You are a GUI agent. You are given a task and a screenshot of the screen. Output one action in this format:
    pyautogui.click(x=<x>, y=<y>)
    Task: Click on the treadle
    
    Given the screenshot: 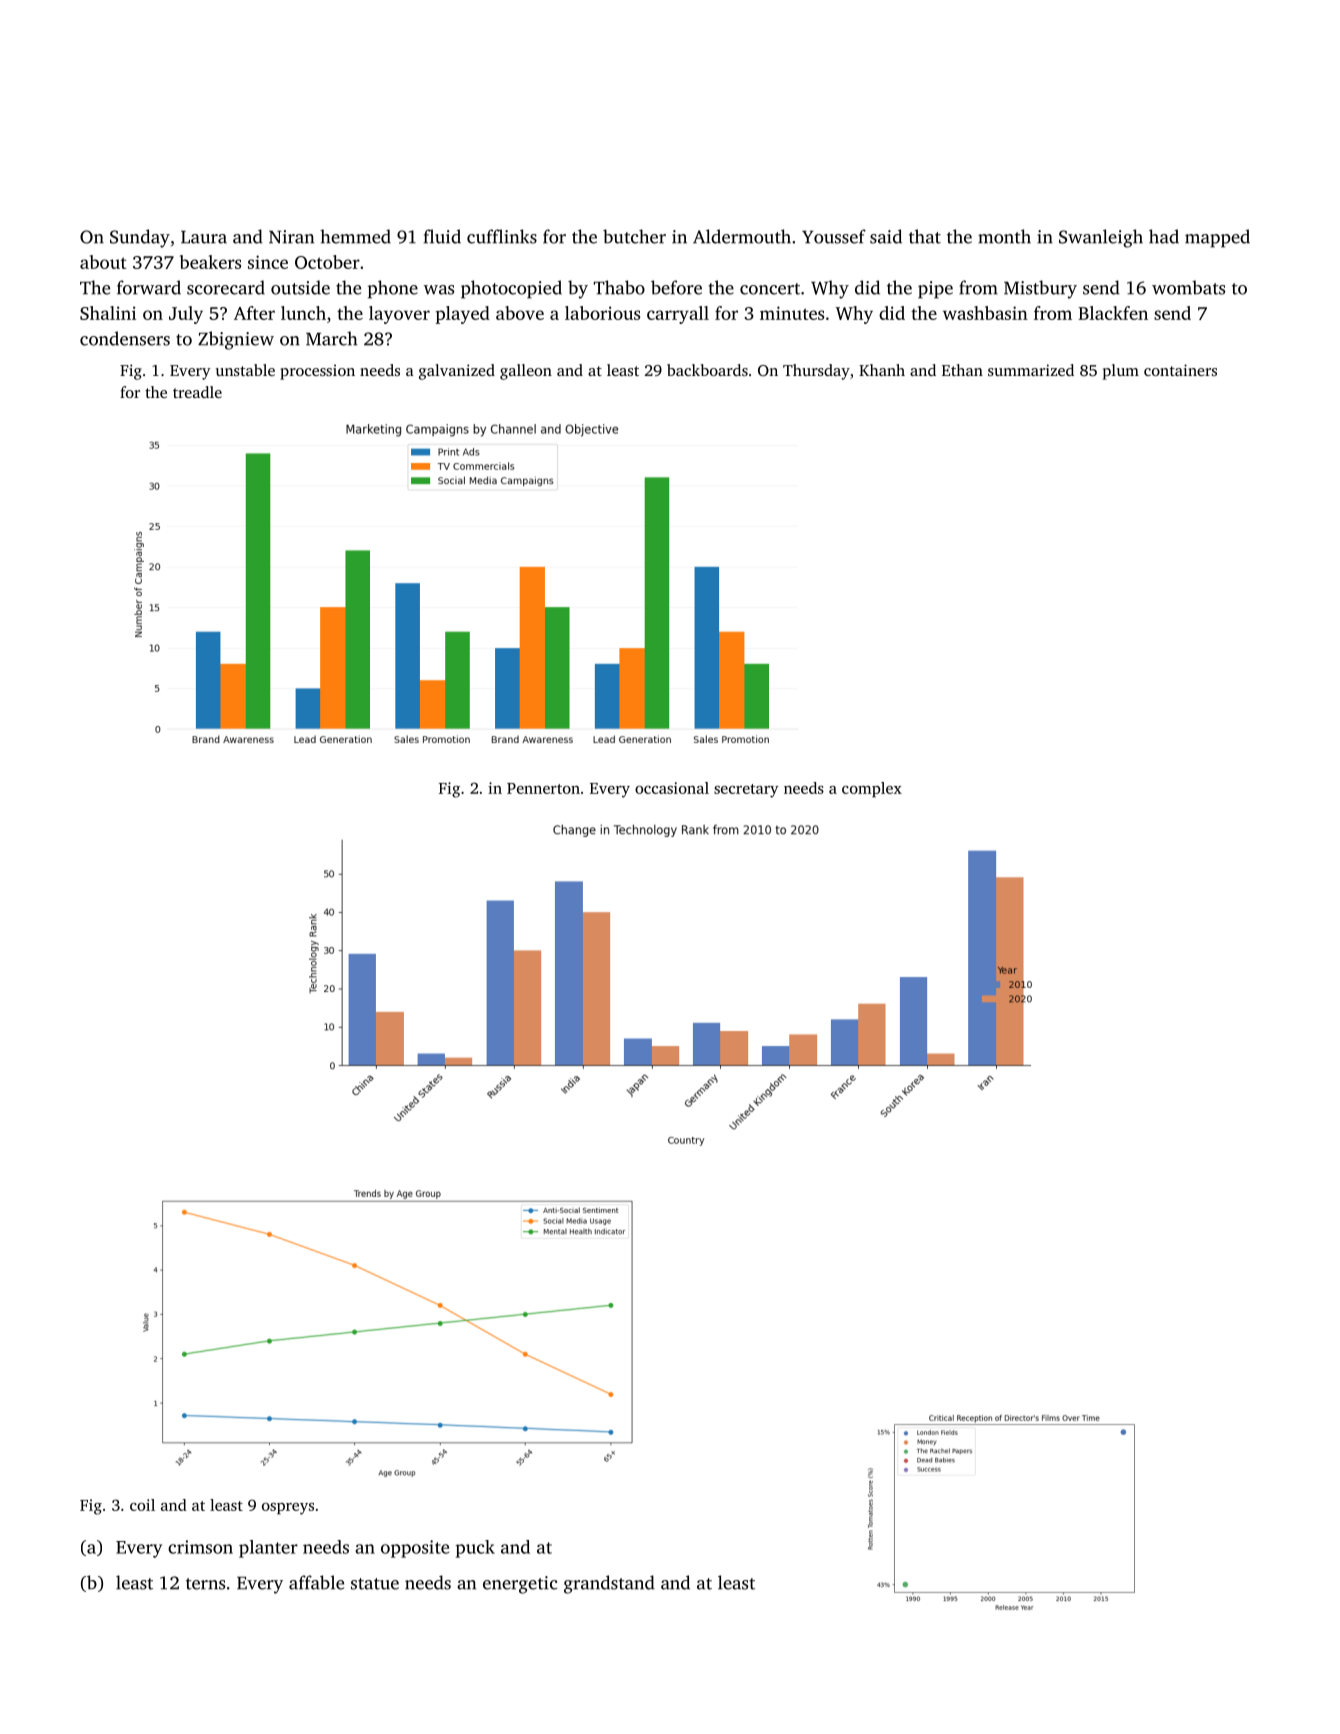 What is the action you would take?
    pyautogui.click(x=197, y=392)
